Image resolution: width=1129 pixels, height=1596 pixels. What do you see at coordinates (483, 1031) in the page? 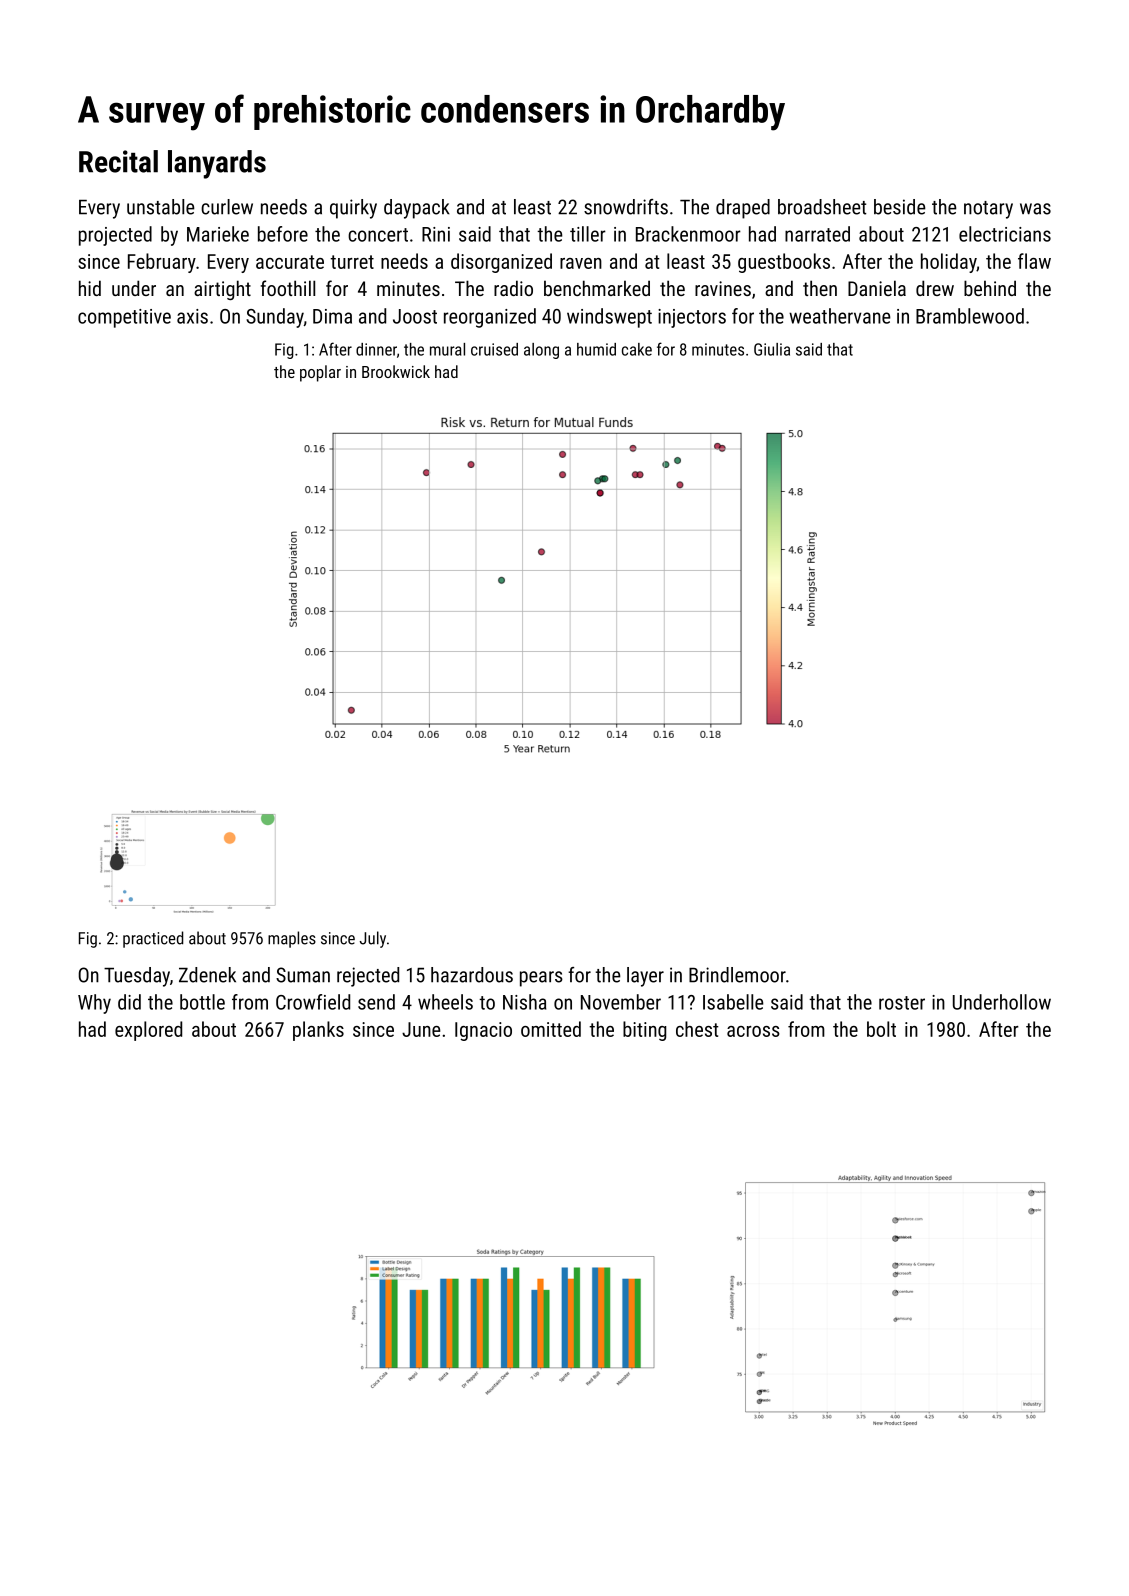
I see `Ignacio` at bounding box center [483, 1031].
